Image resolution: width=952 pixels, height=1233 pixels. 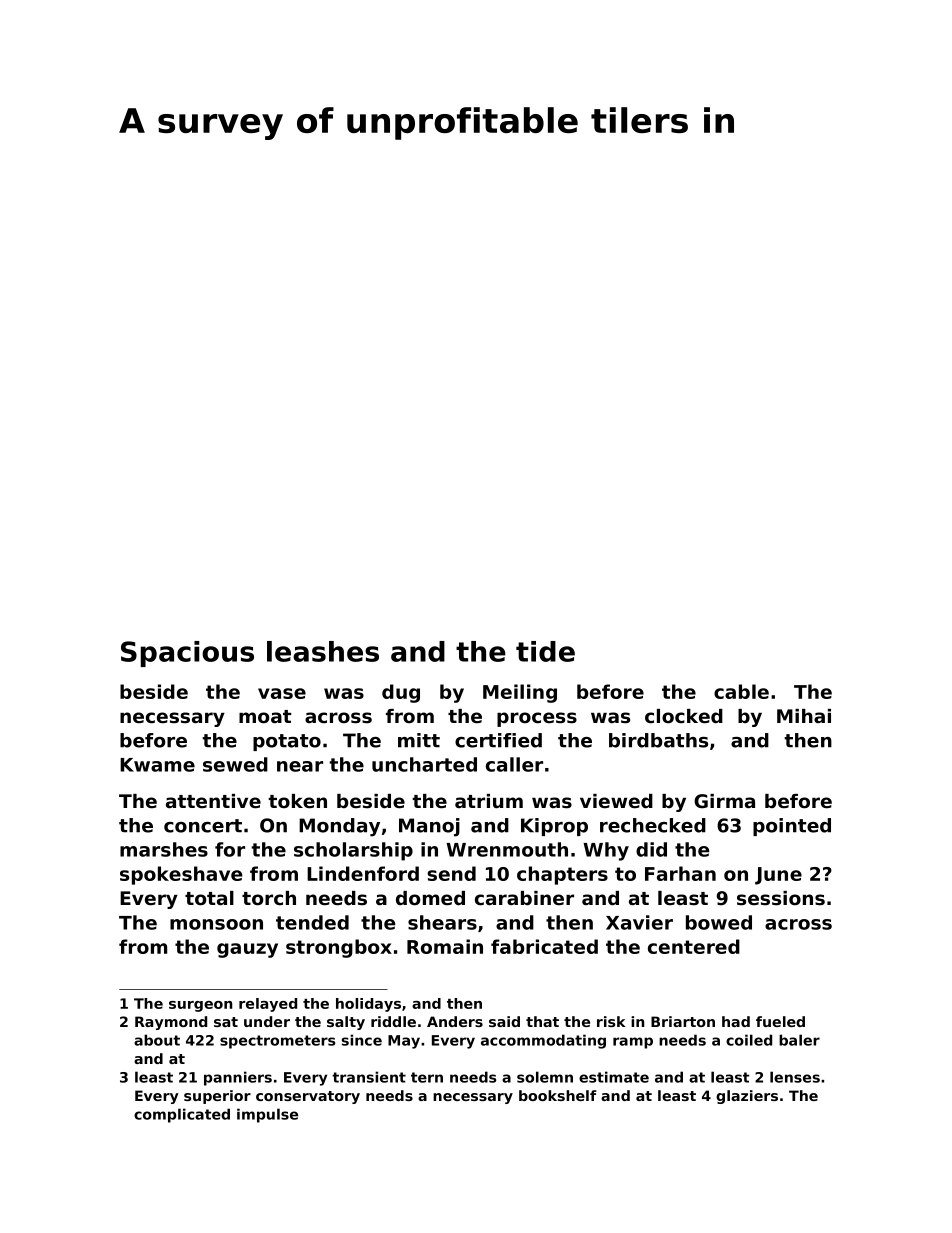 I want to click on Spacious, so click(x=187, y=654).
